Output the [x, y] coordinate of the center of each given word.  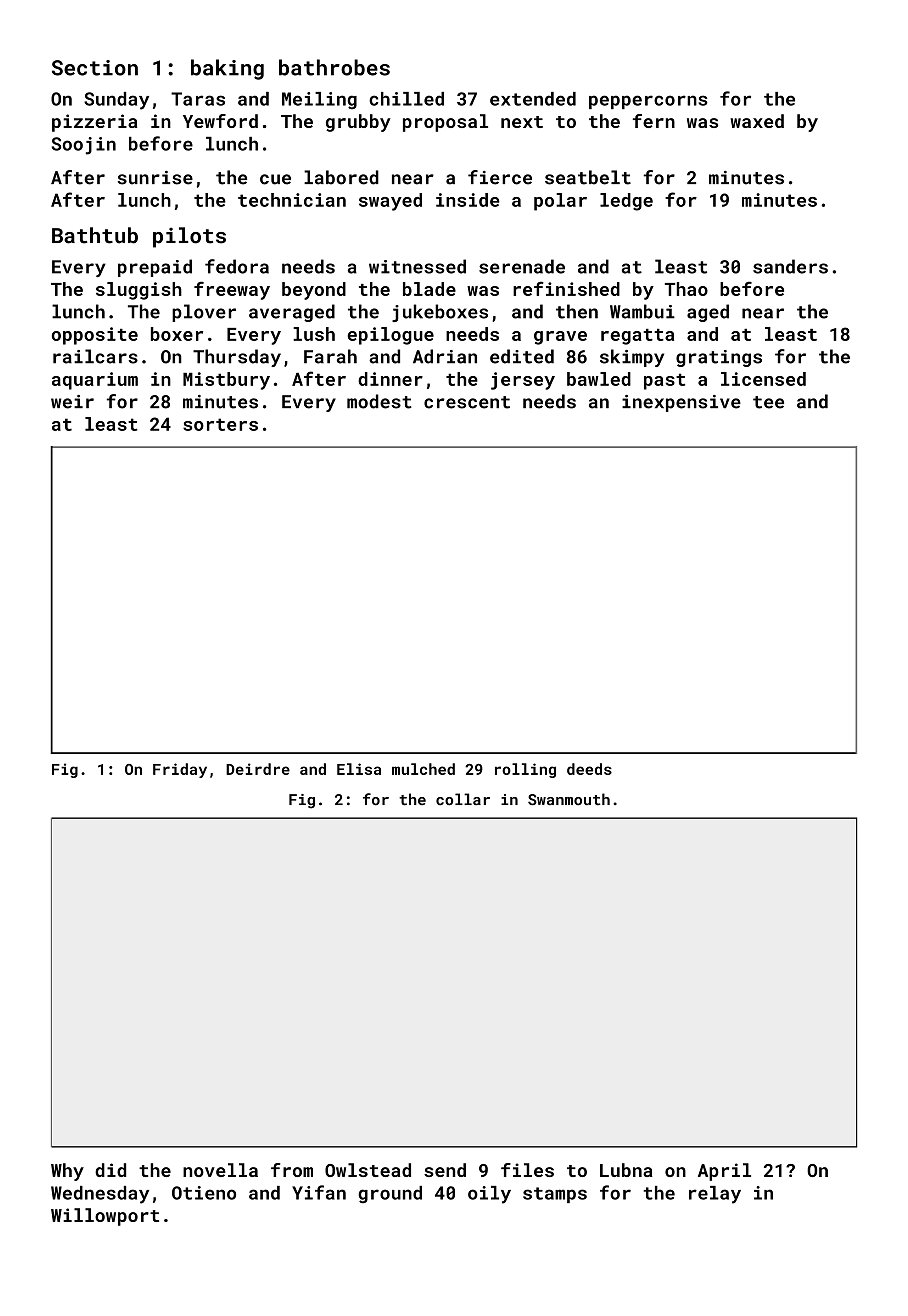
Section [95, 68]
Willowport [105, 1217]
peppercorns [648, 102]
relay [715, 1195]
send [445, 1170]
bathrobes [334, 67]
